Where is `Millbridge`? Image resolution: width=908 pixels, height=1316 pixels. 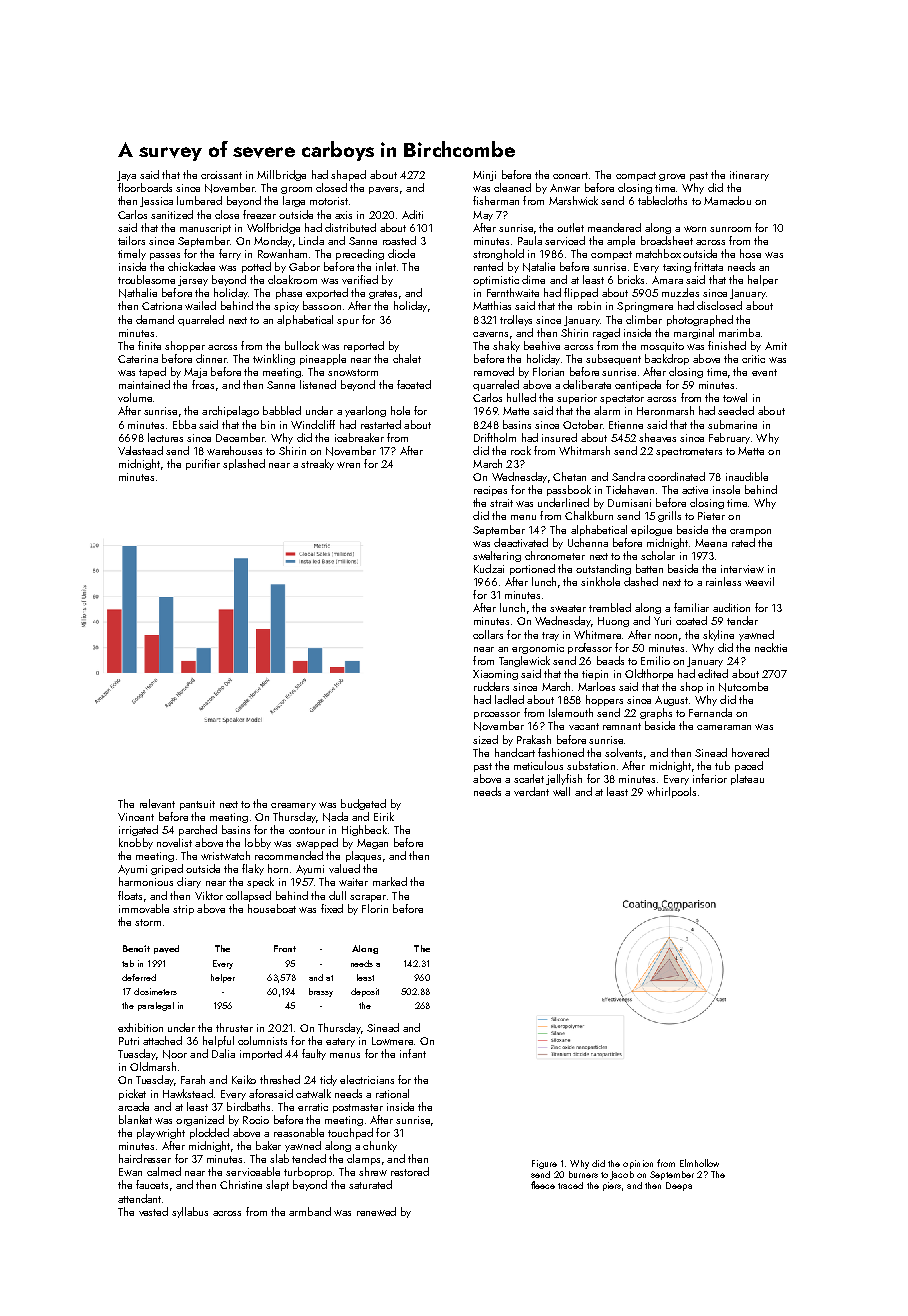 Millbridge is located at coordinates (281, 175).
